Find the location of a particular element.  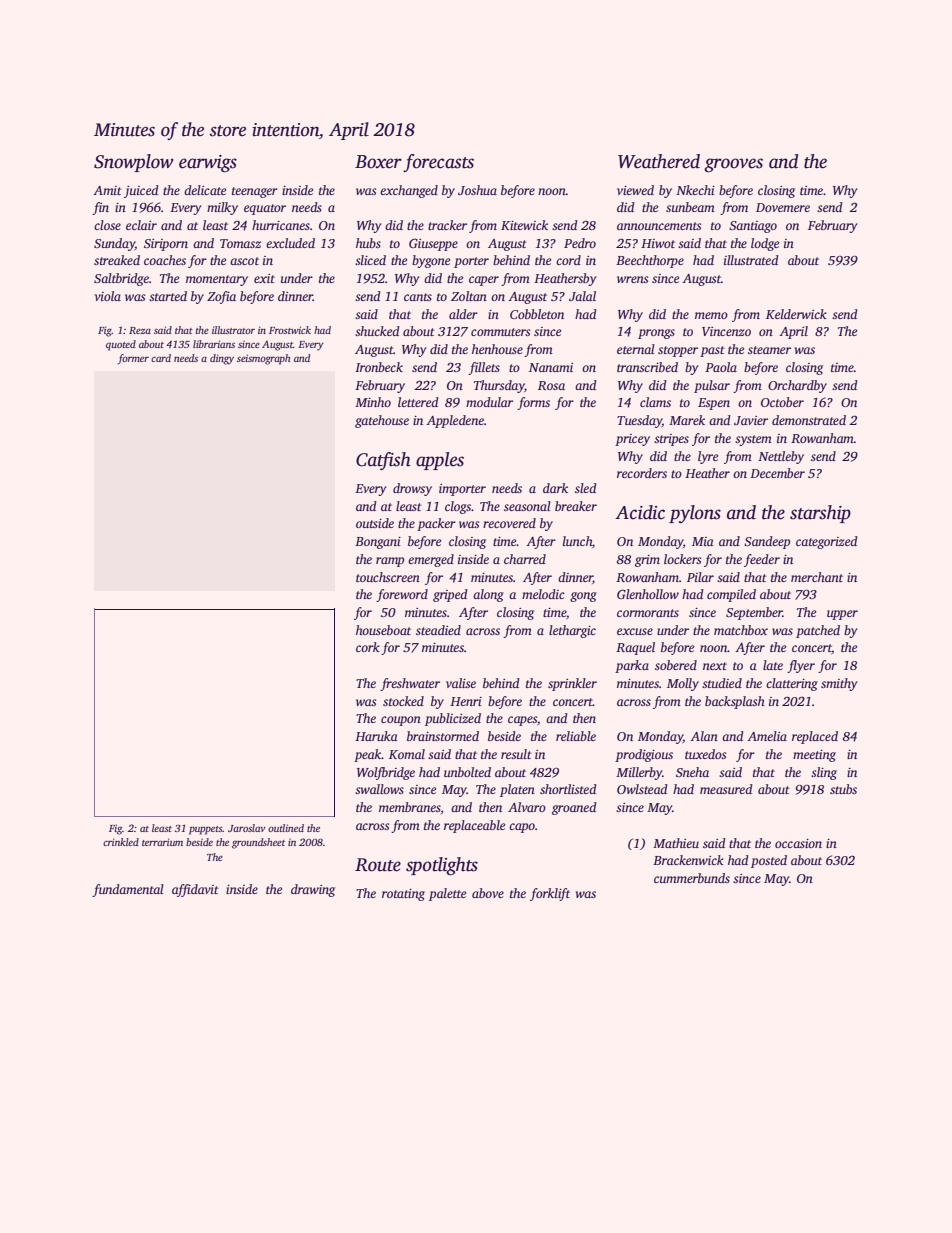

gong is located at coordinates (583, 597).
